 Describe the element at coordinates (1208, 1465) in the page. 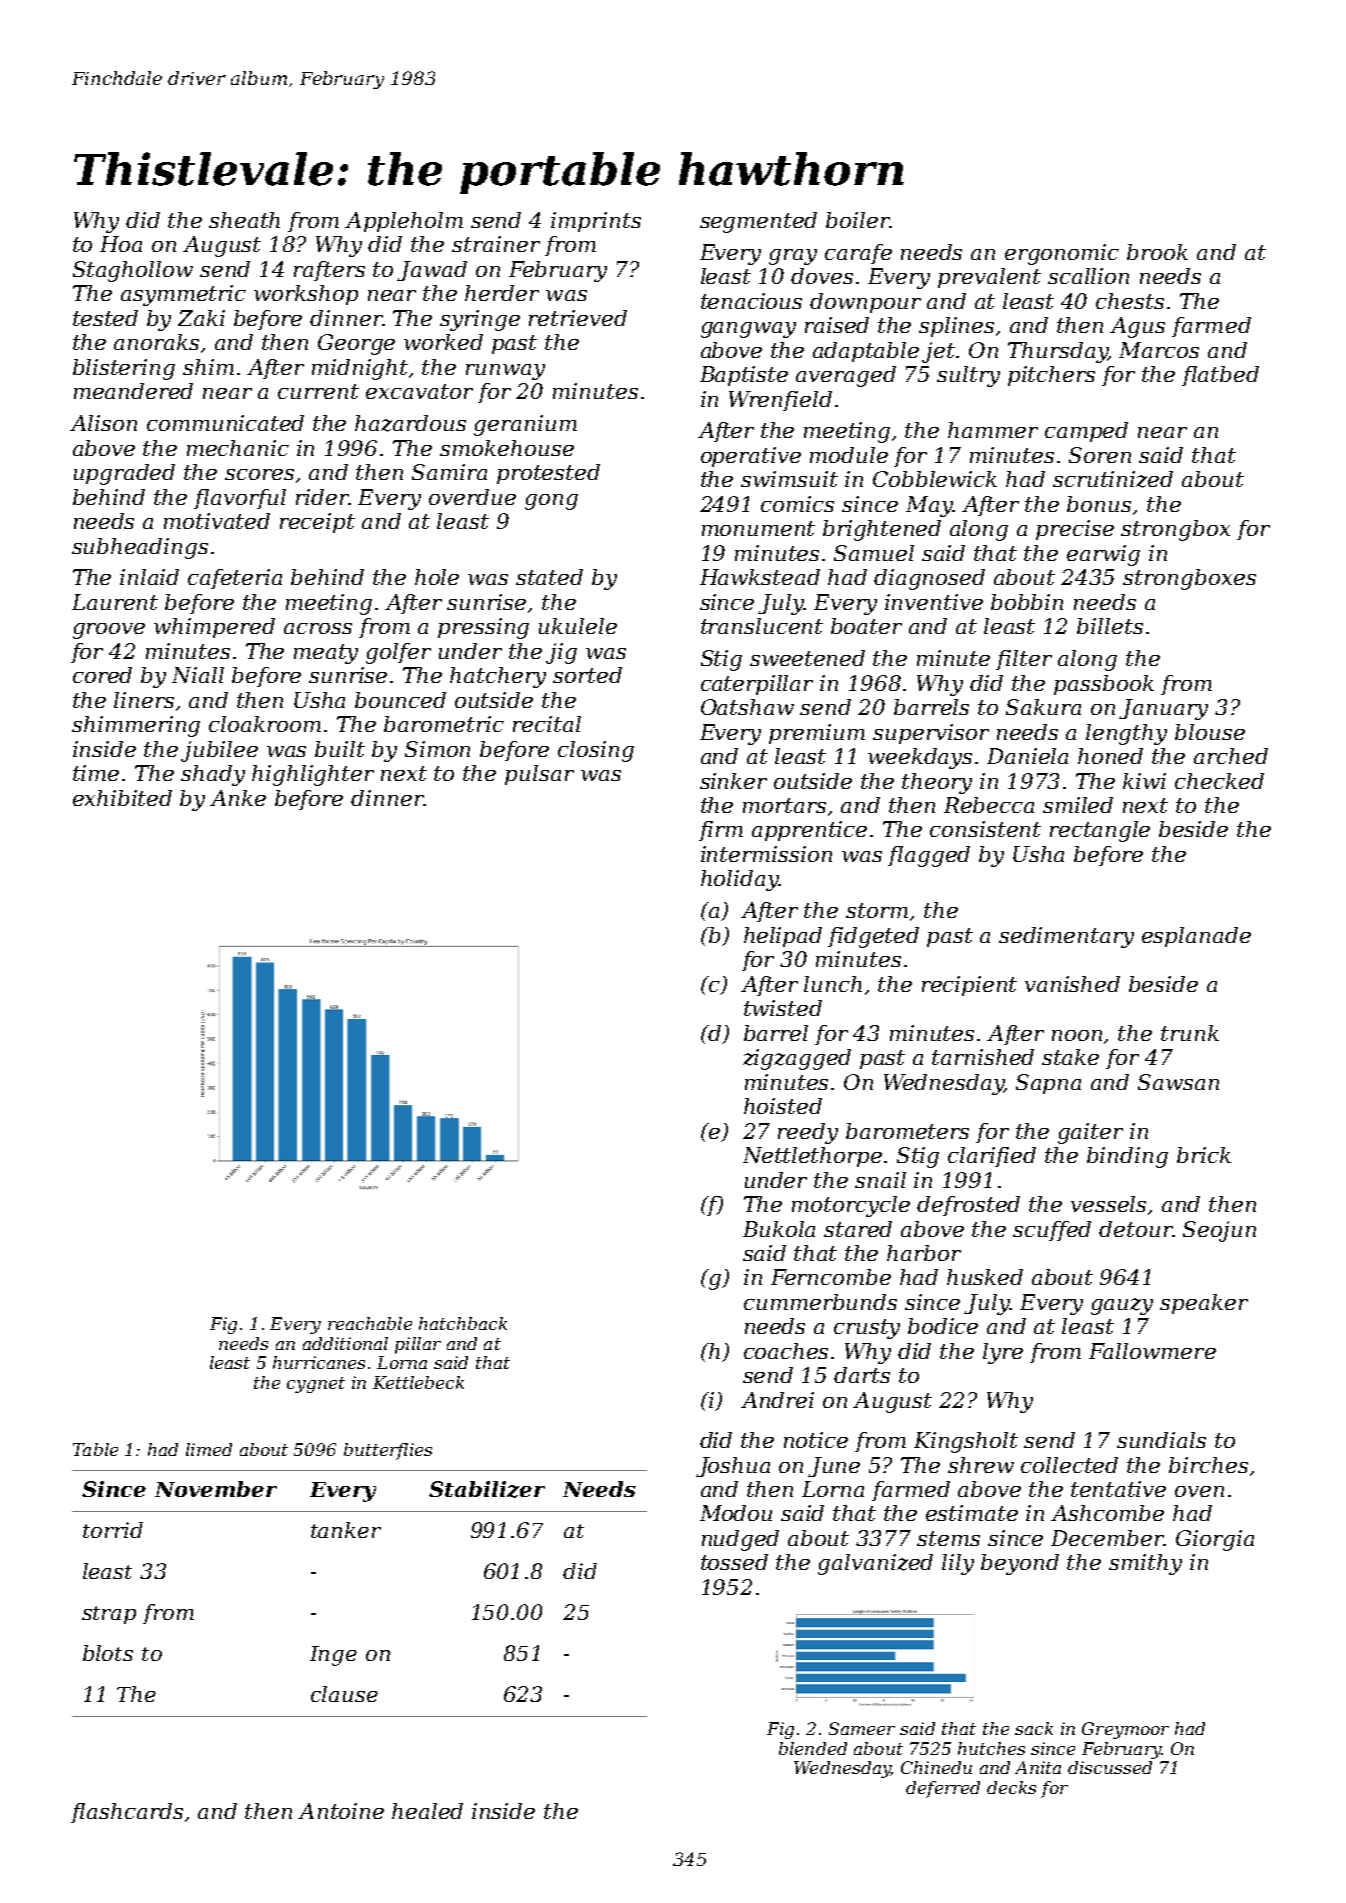

I see `birches` at that location.
